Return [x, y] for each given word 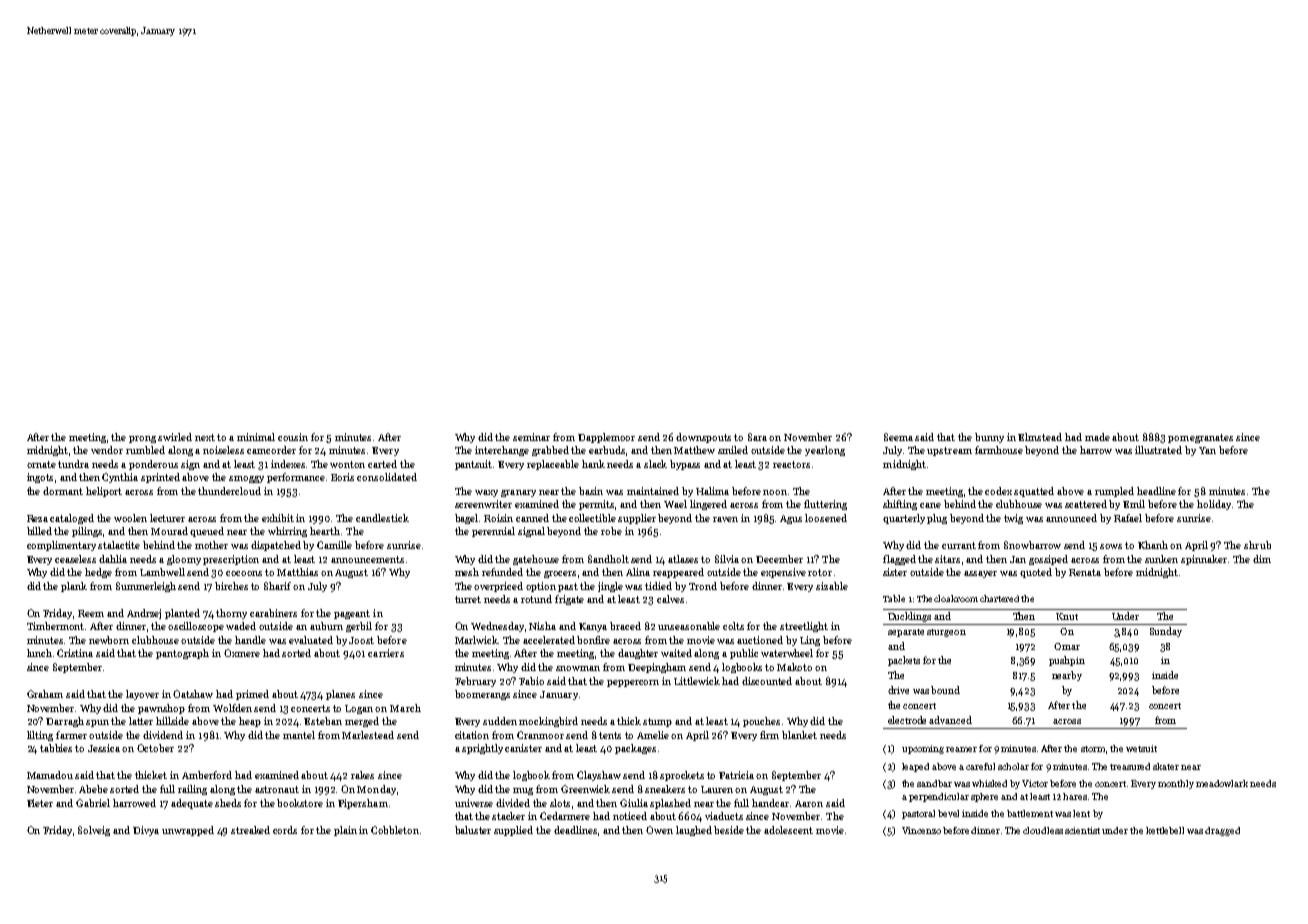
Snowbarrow [1032, 545]
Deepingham [657, 668]
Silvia [727, 559]
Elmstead [1040, 437]
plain [345, 831]
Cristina [75, 653]
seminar [531, 437]
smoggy [246, 479]
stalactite [119, 545]
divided [513, 803]
